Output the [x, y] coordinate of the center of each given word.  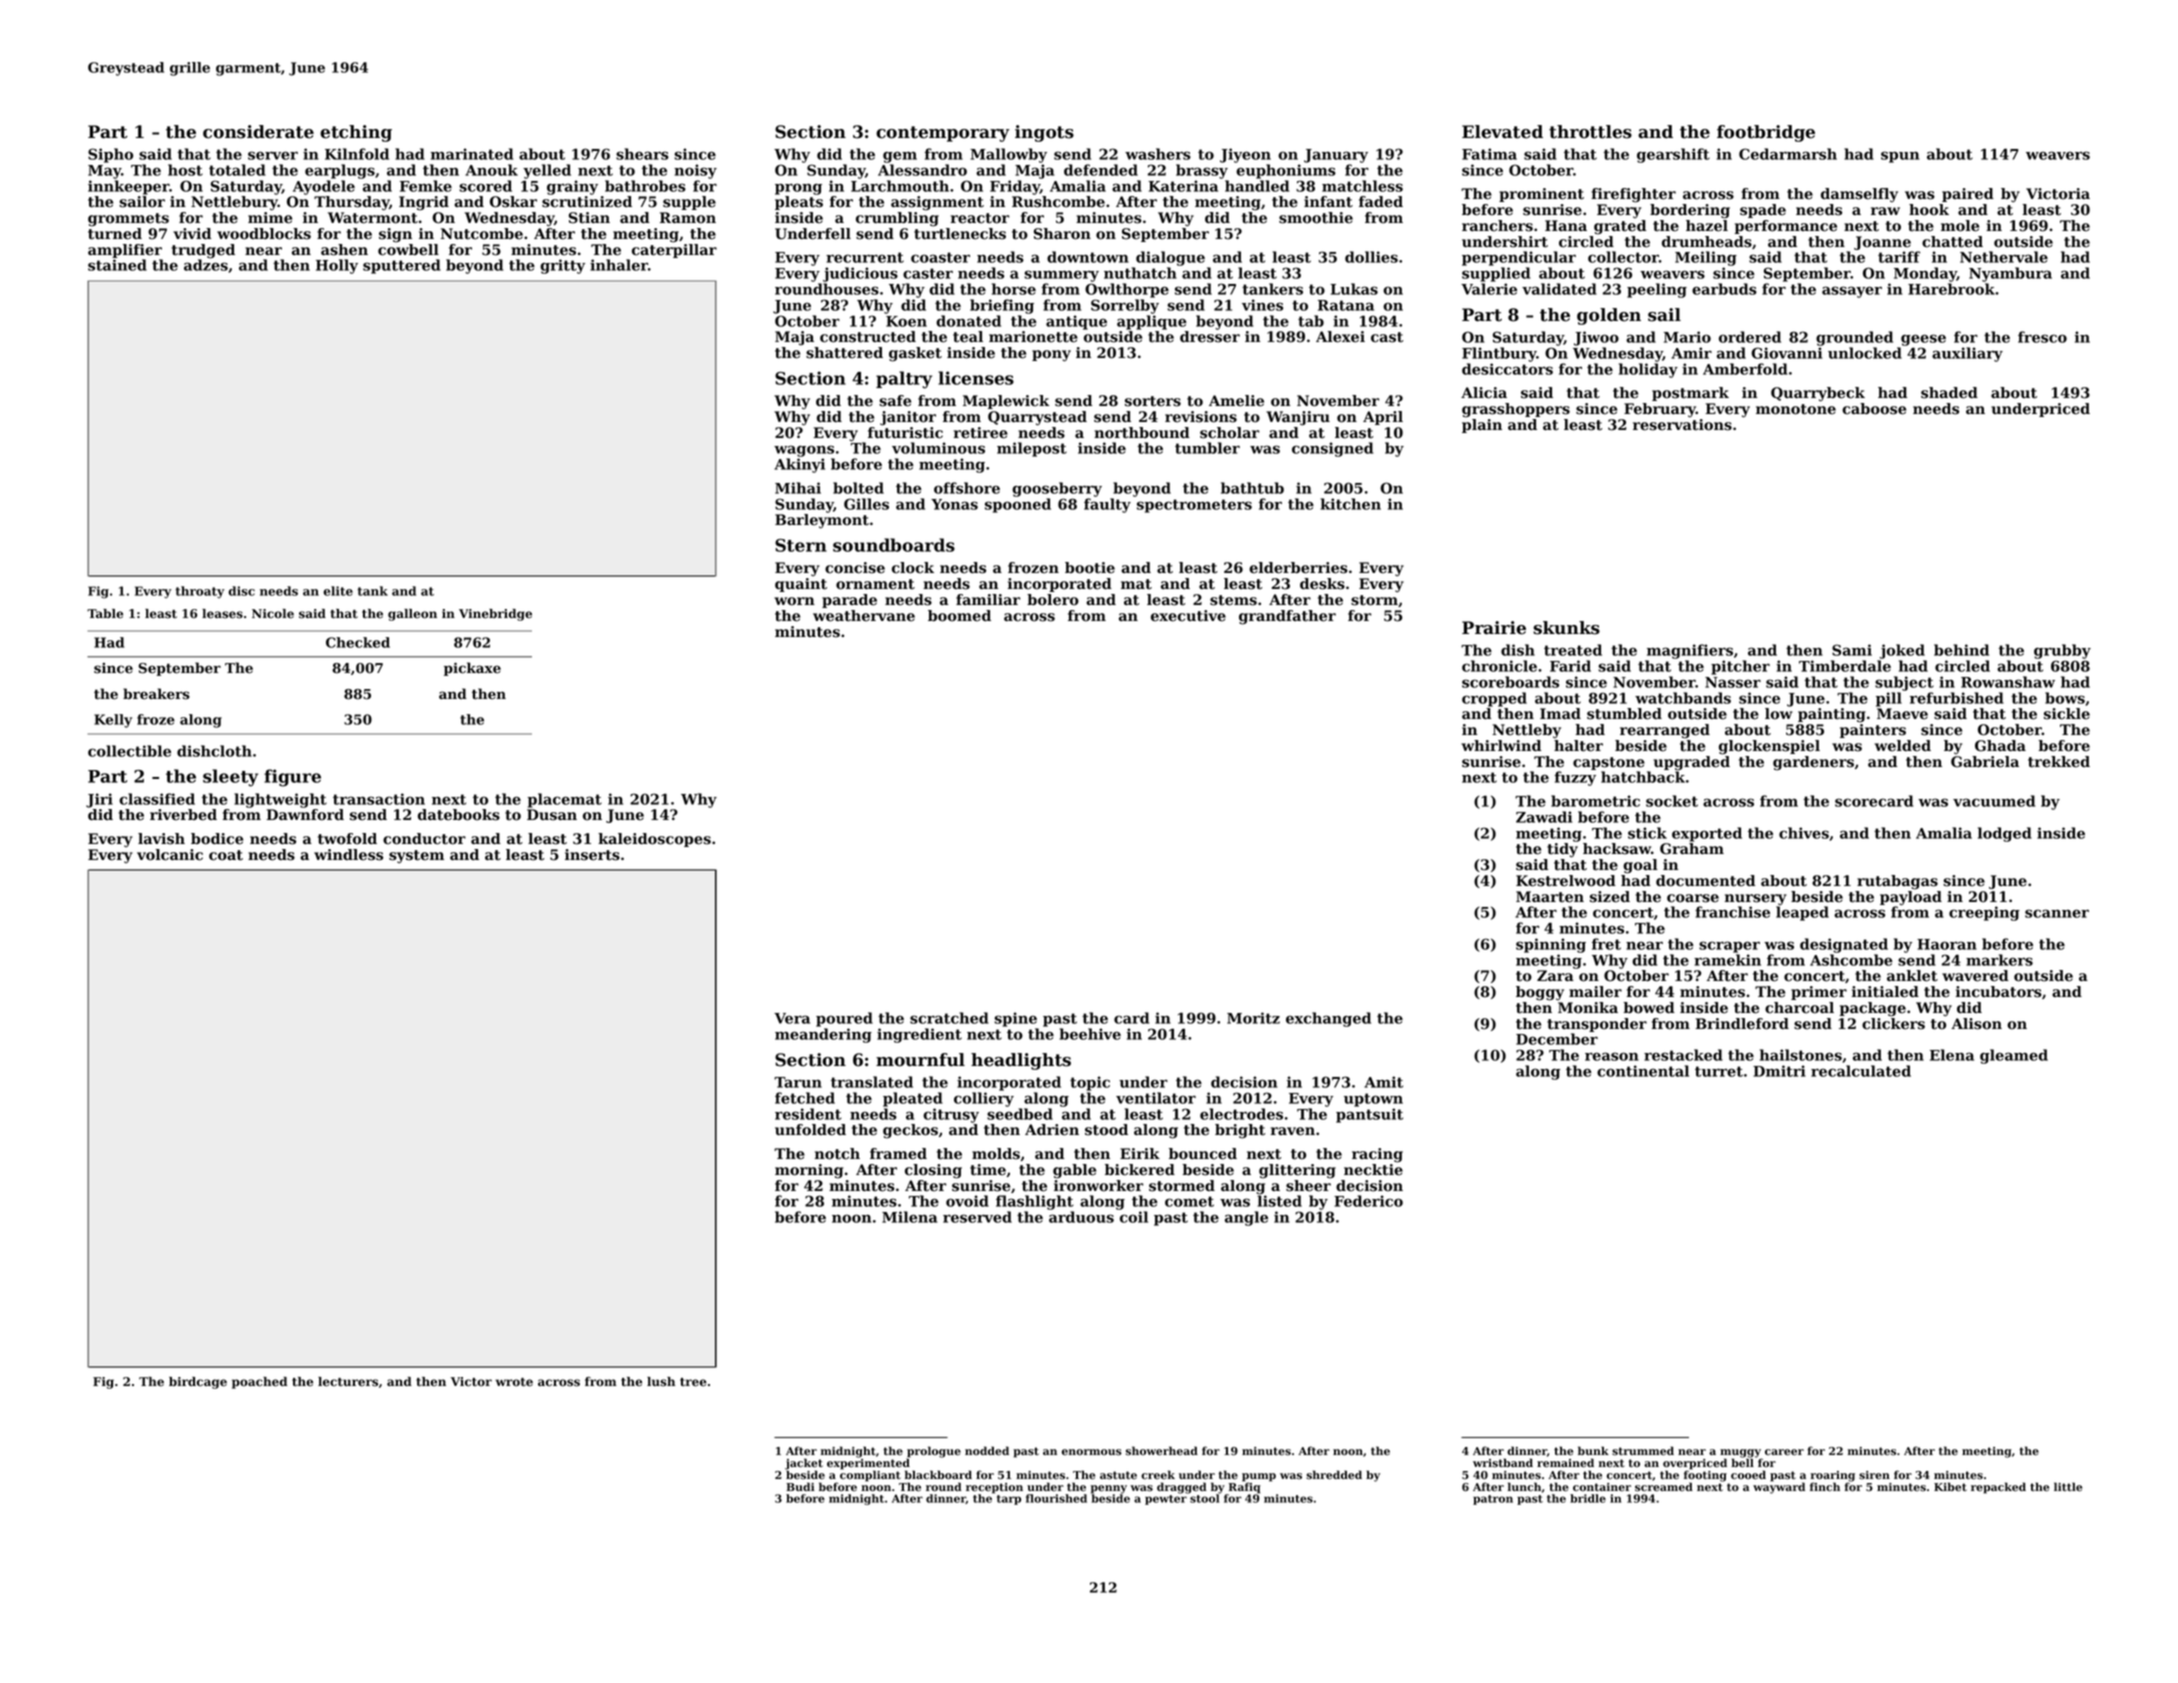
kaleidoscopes [654, 840]
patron [1493, 1500]
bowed [1649, 1008]
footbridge [1766, 133]
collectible [129, 751]
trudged [203, 251]
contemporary [942, 134]
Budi [800, 1486]
